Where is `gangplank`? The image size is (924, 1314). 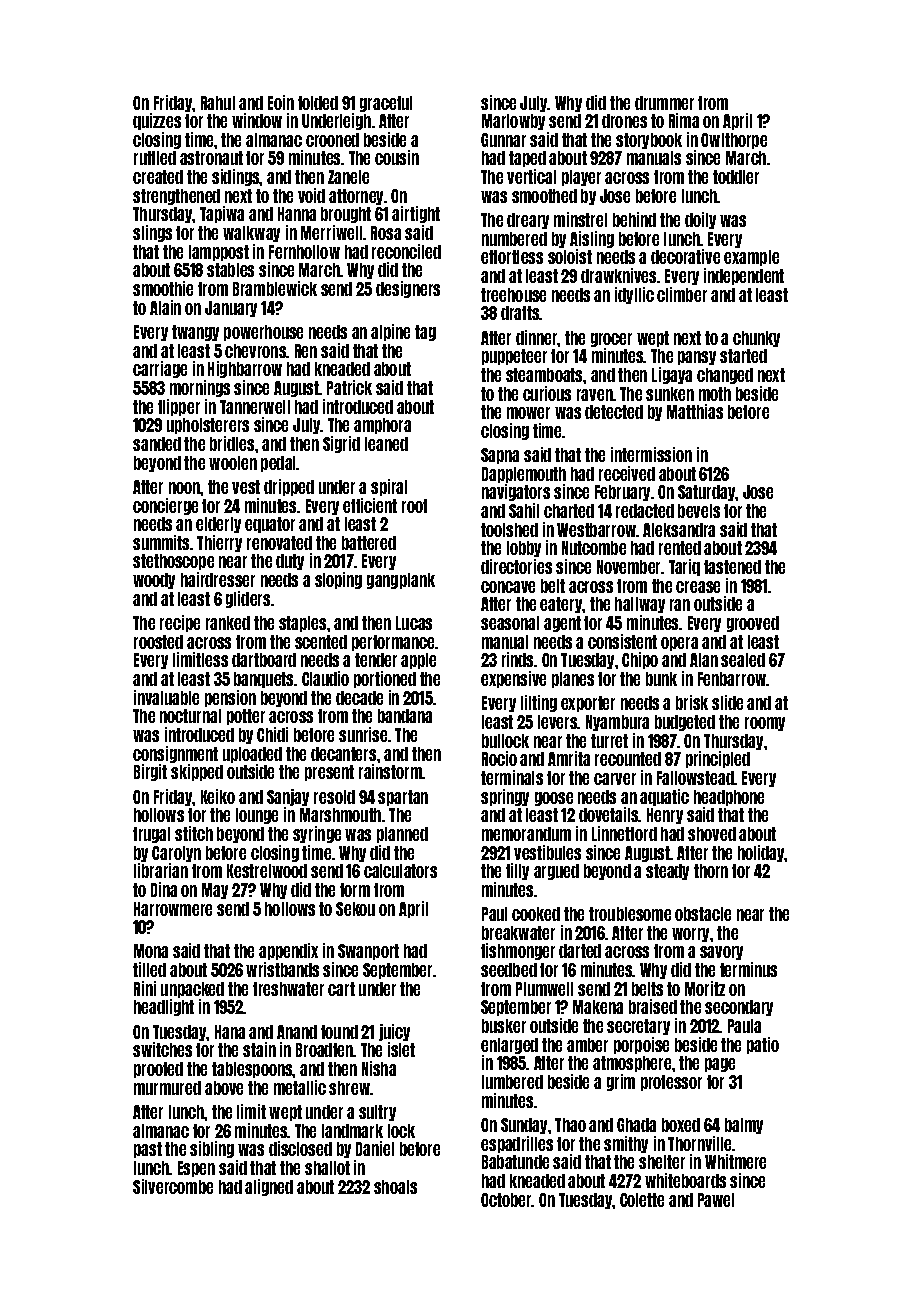 gangplank is located at coordinates (401, 581).
